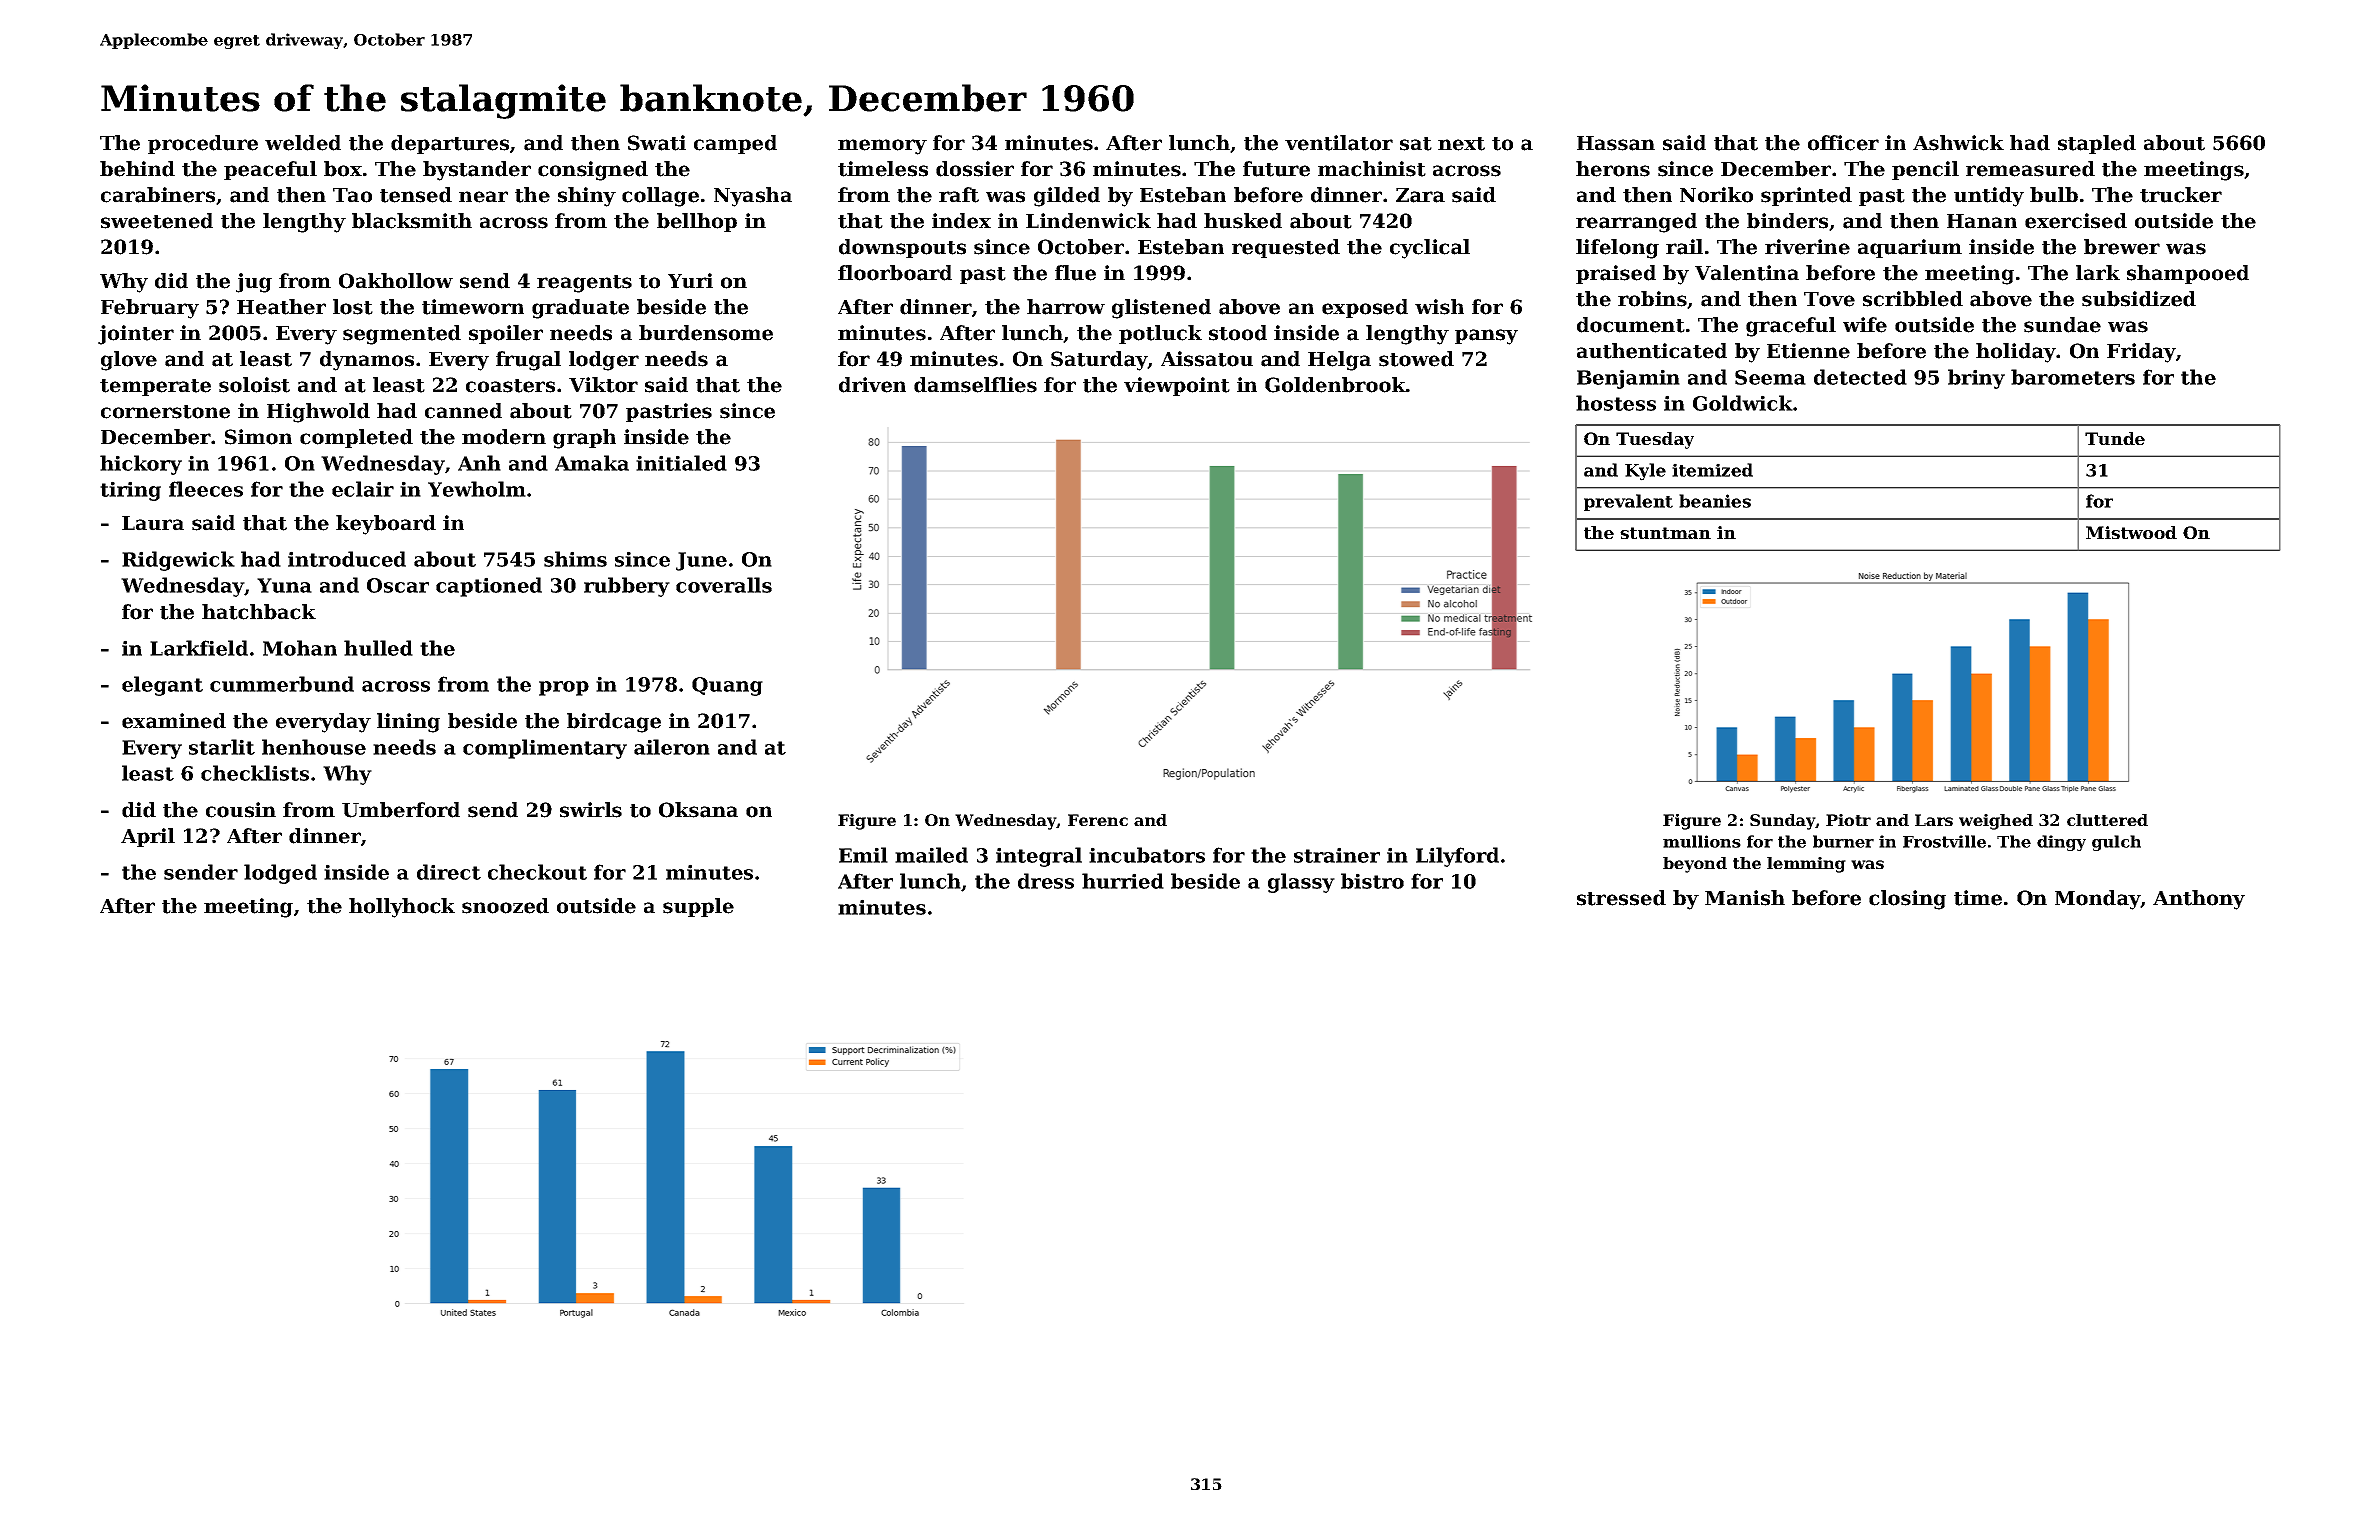  I want to click on Helga, so click(1339, 361).
